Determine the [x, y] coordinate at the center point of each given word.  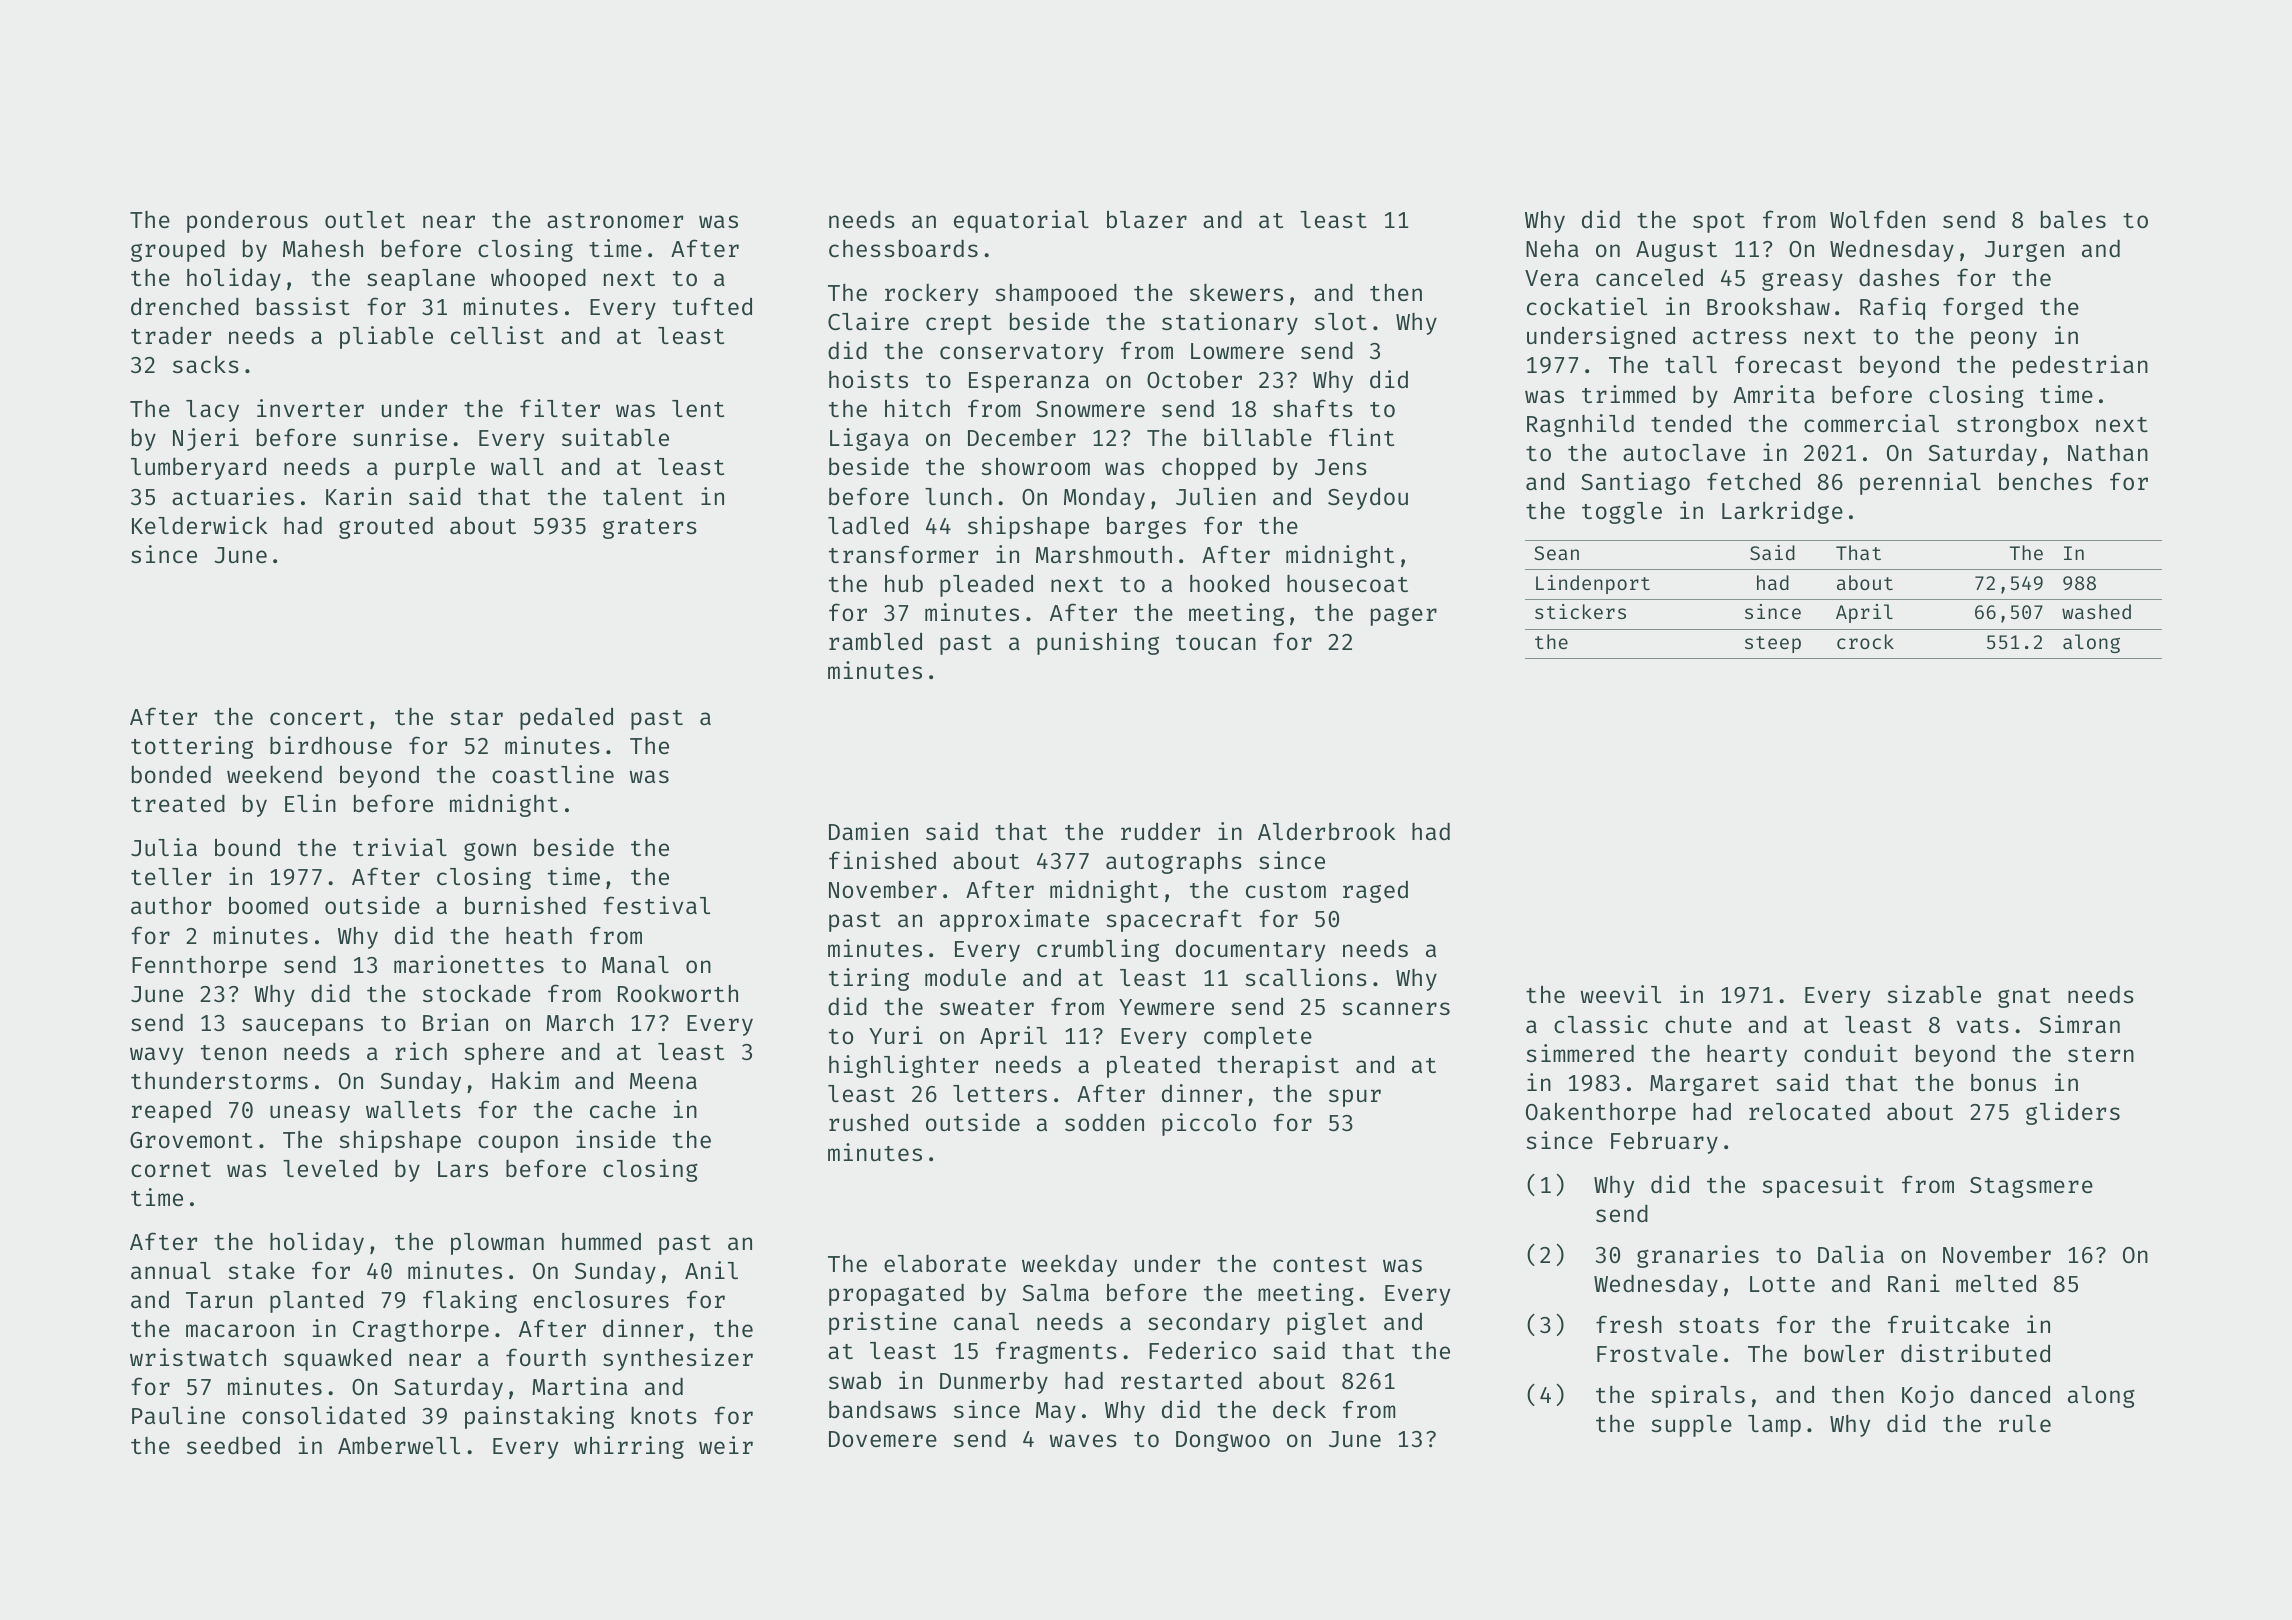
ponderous [247, 222]
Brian [455, 1022]
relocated [1809, 1111]
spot [1719, 223]
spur [1355, 1098]
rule [2025, 1423]
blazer [1147, 219]
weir [726, 1445]
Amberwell [399, 1445]
